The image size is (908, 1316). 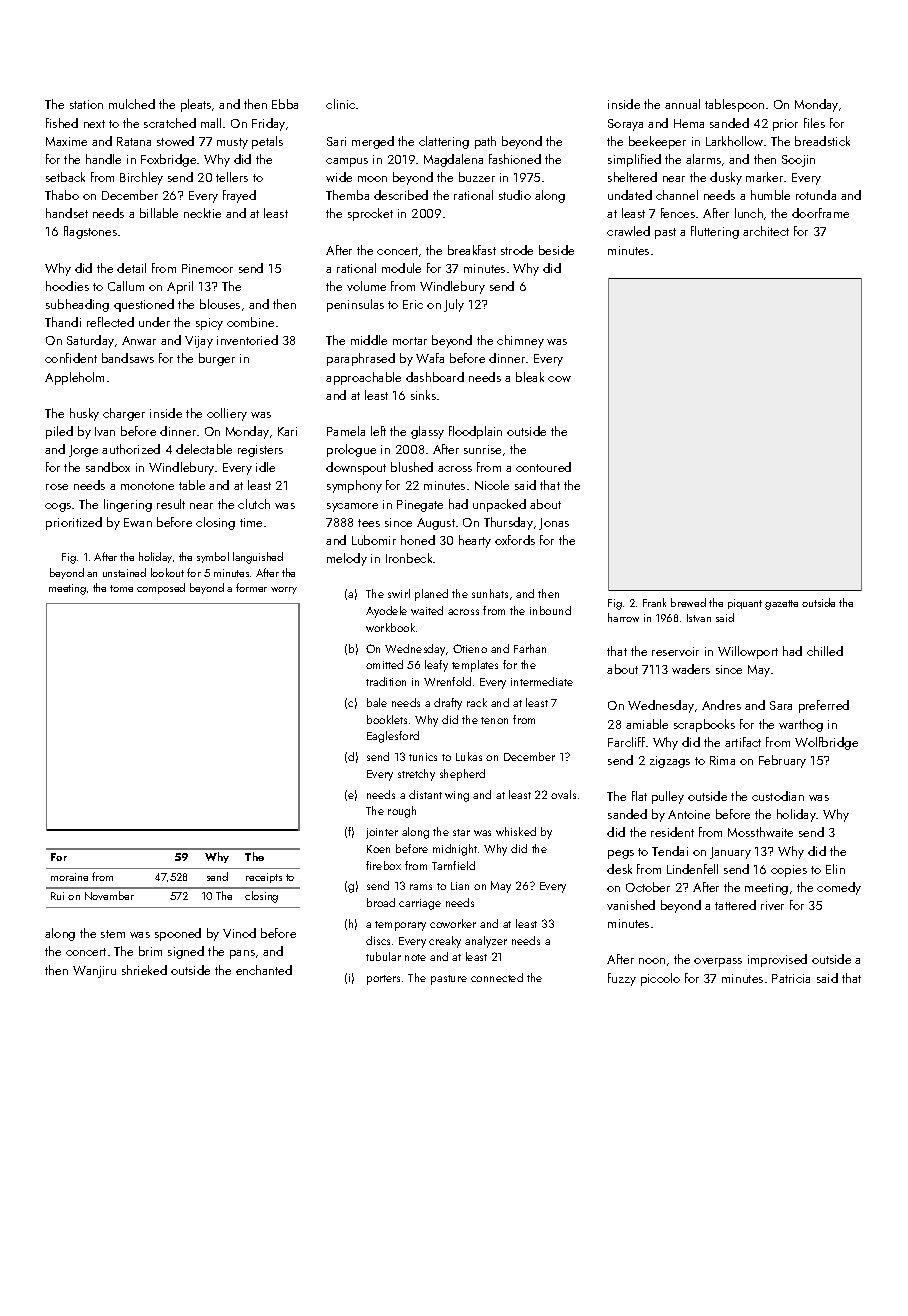 What do you see at coordinates (369, 523) in the document?
I see `tees` at bounding box center [369, 523].
